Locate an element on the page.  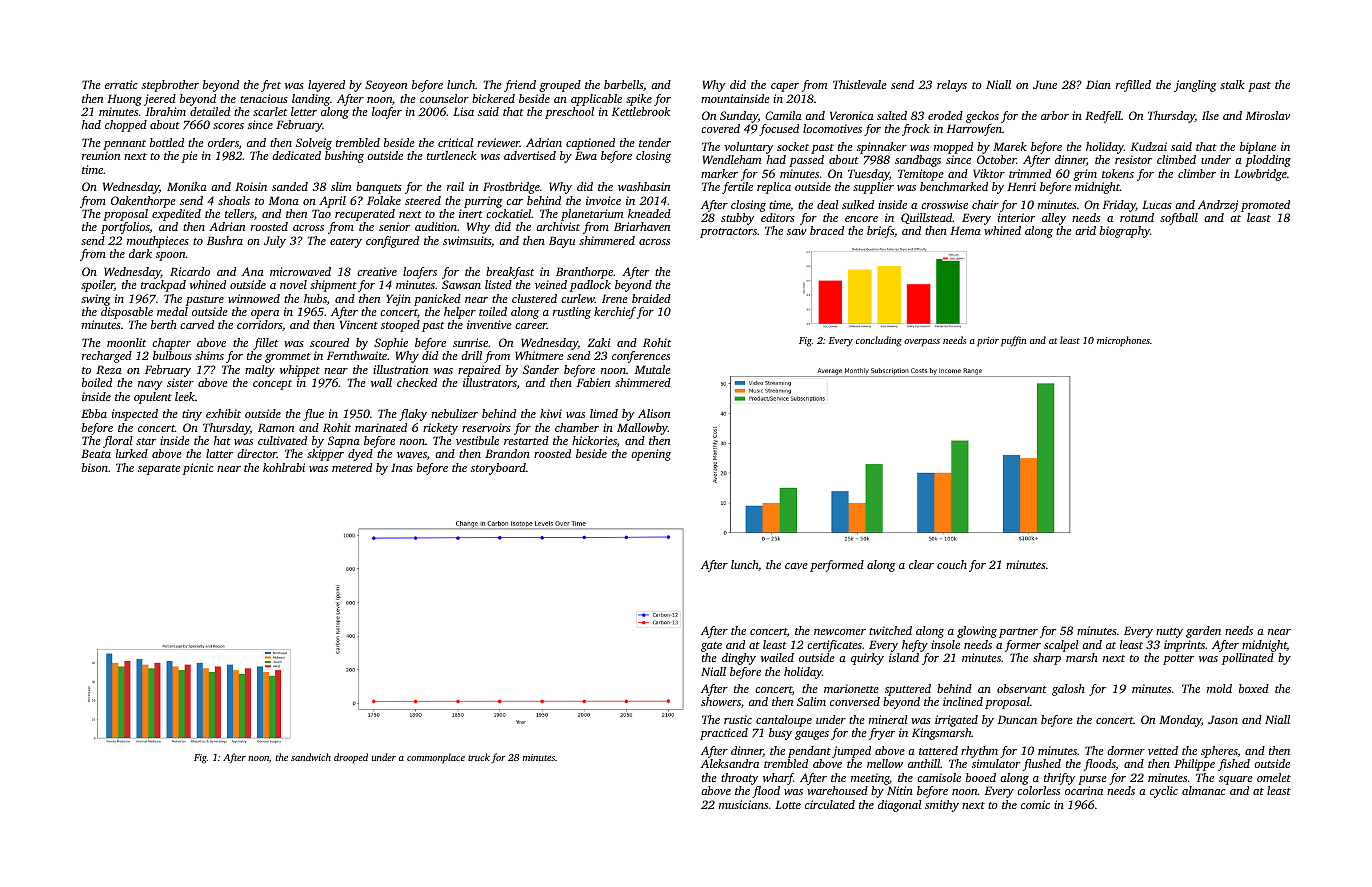
barbells is located at coordinates (623, 84).
